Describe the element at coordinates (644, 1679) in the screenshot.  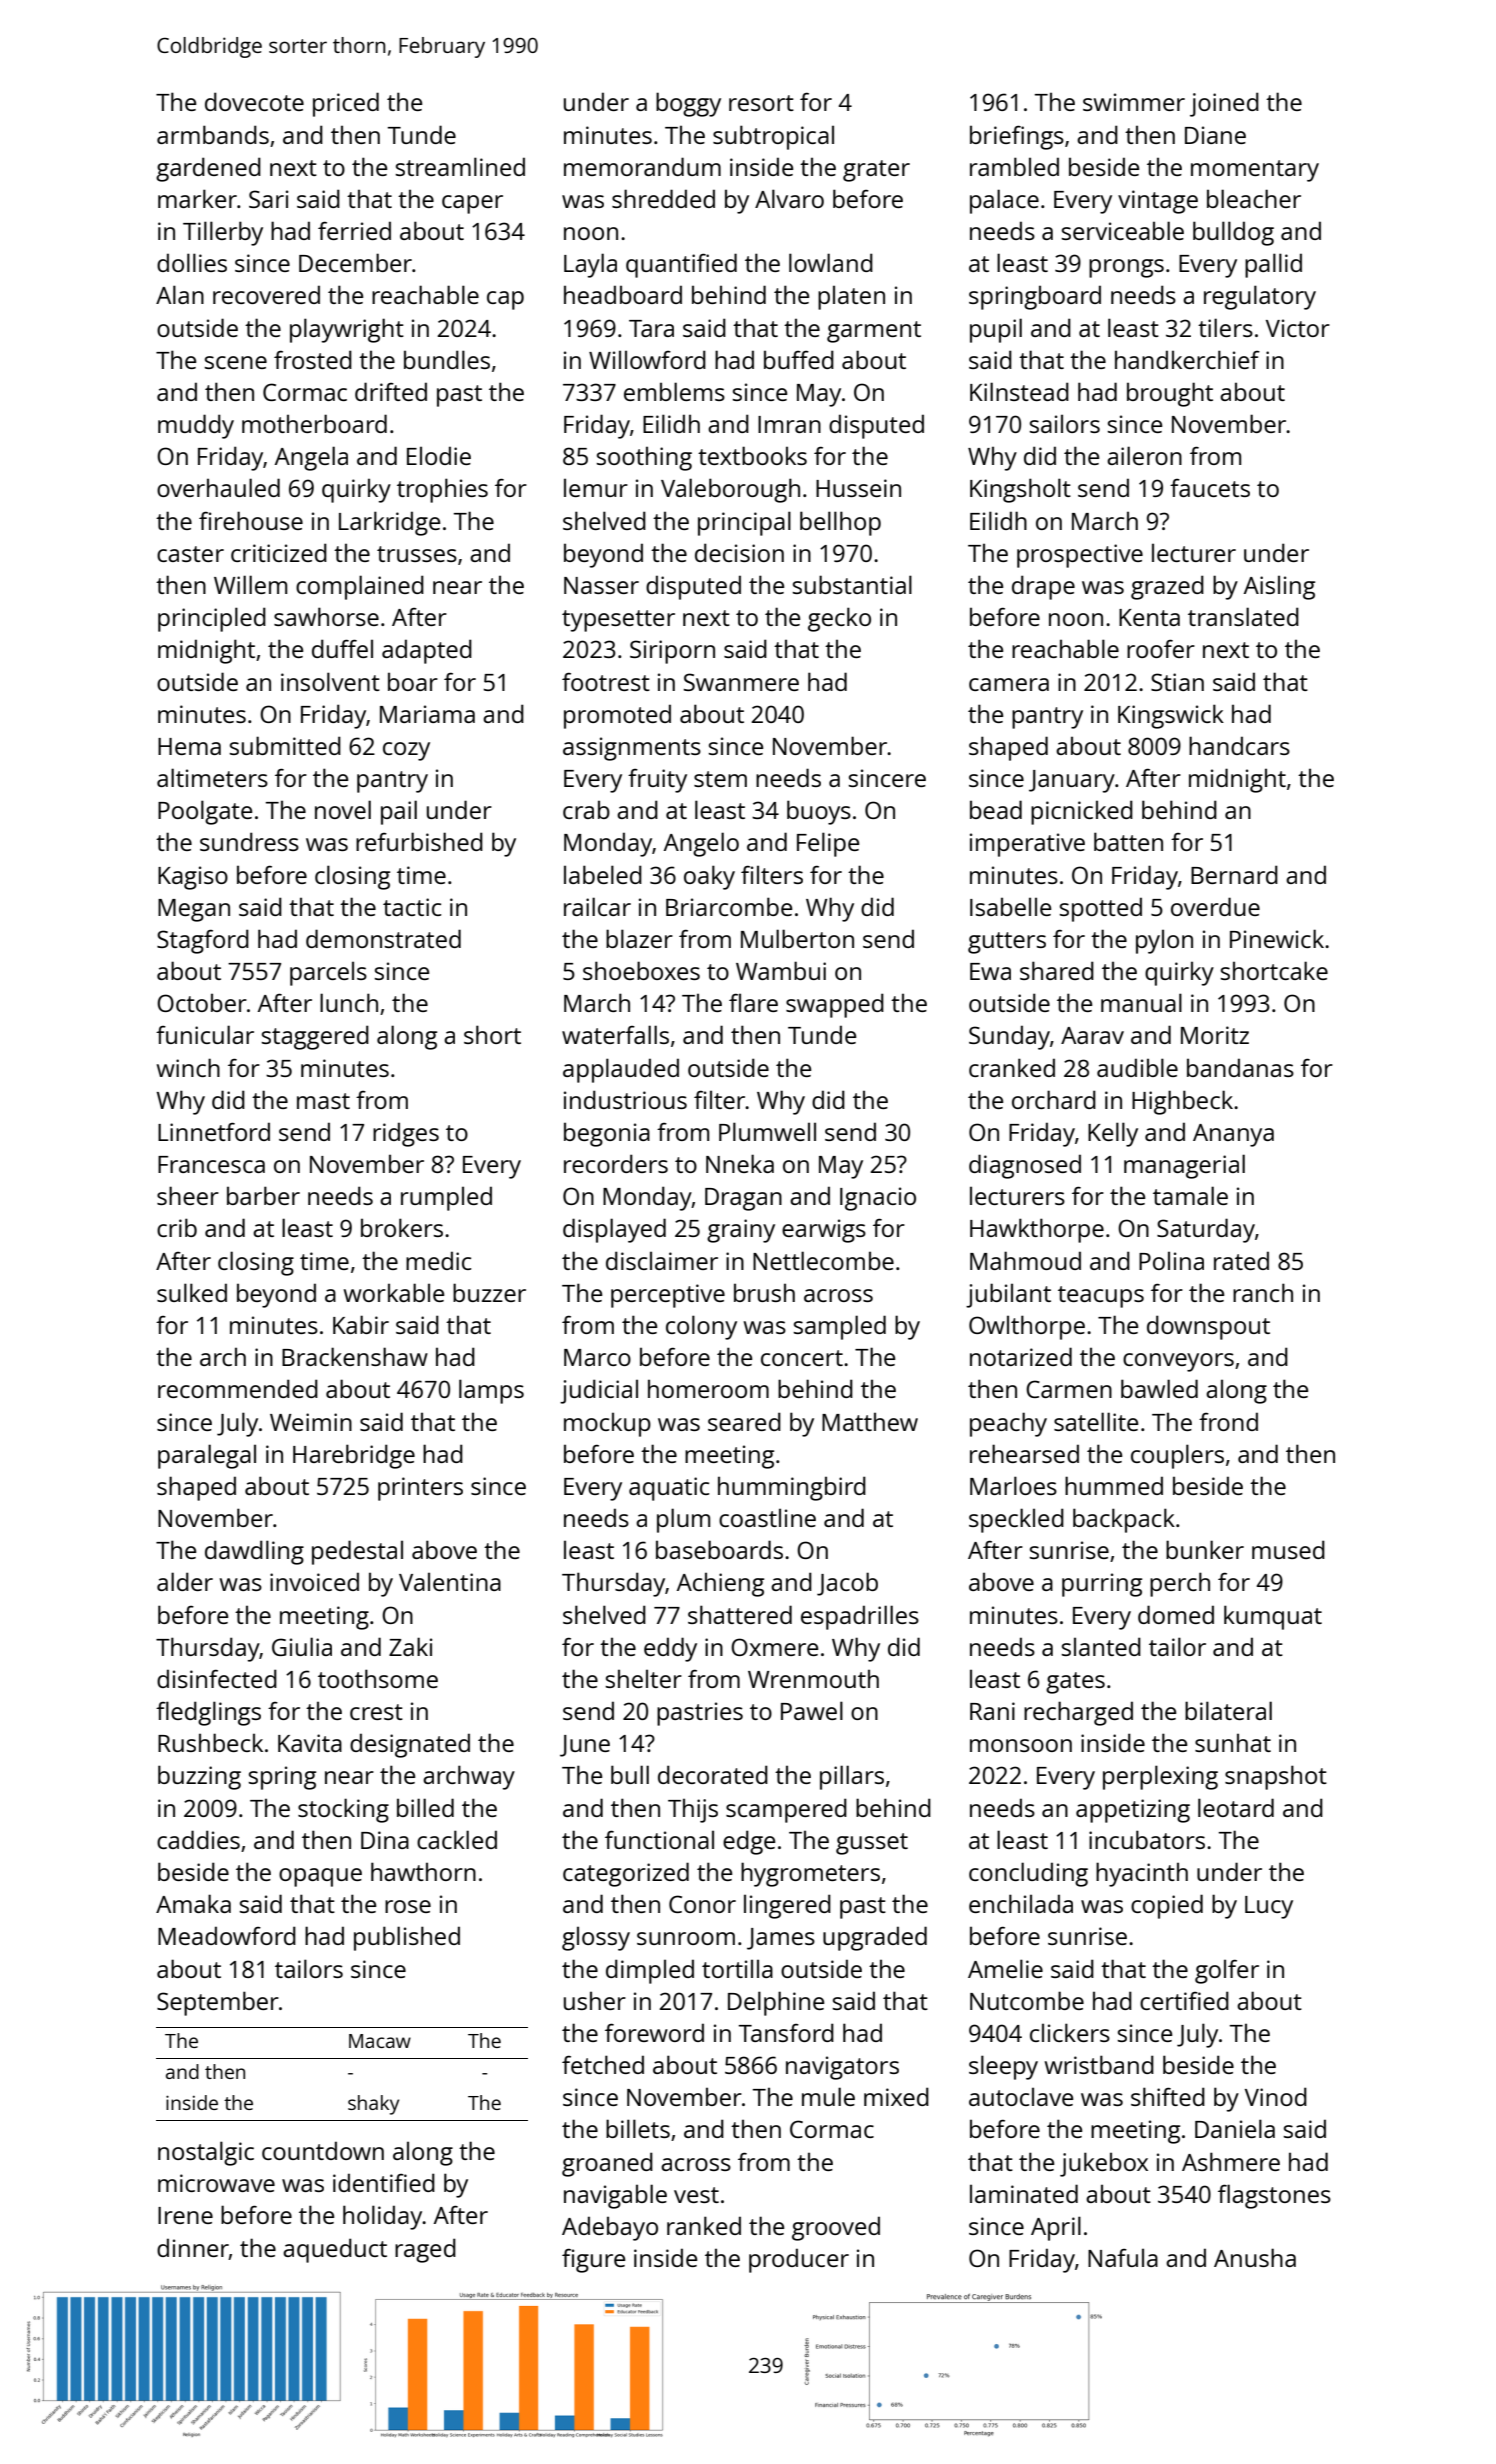
I see `shelter` at that location.
